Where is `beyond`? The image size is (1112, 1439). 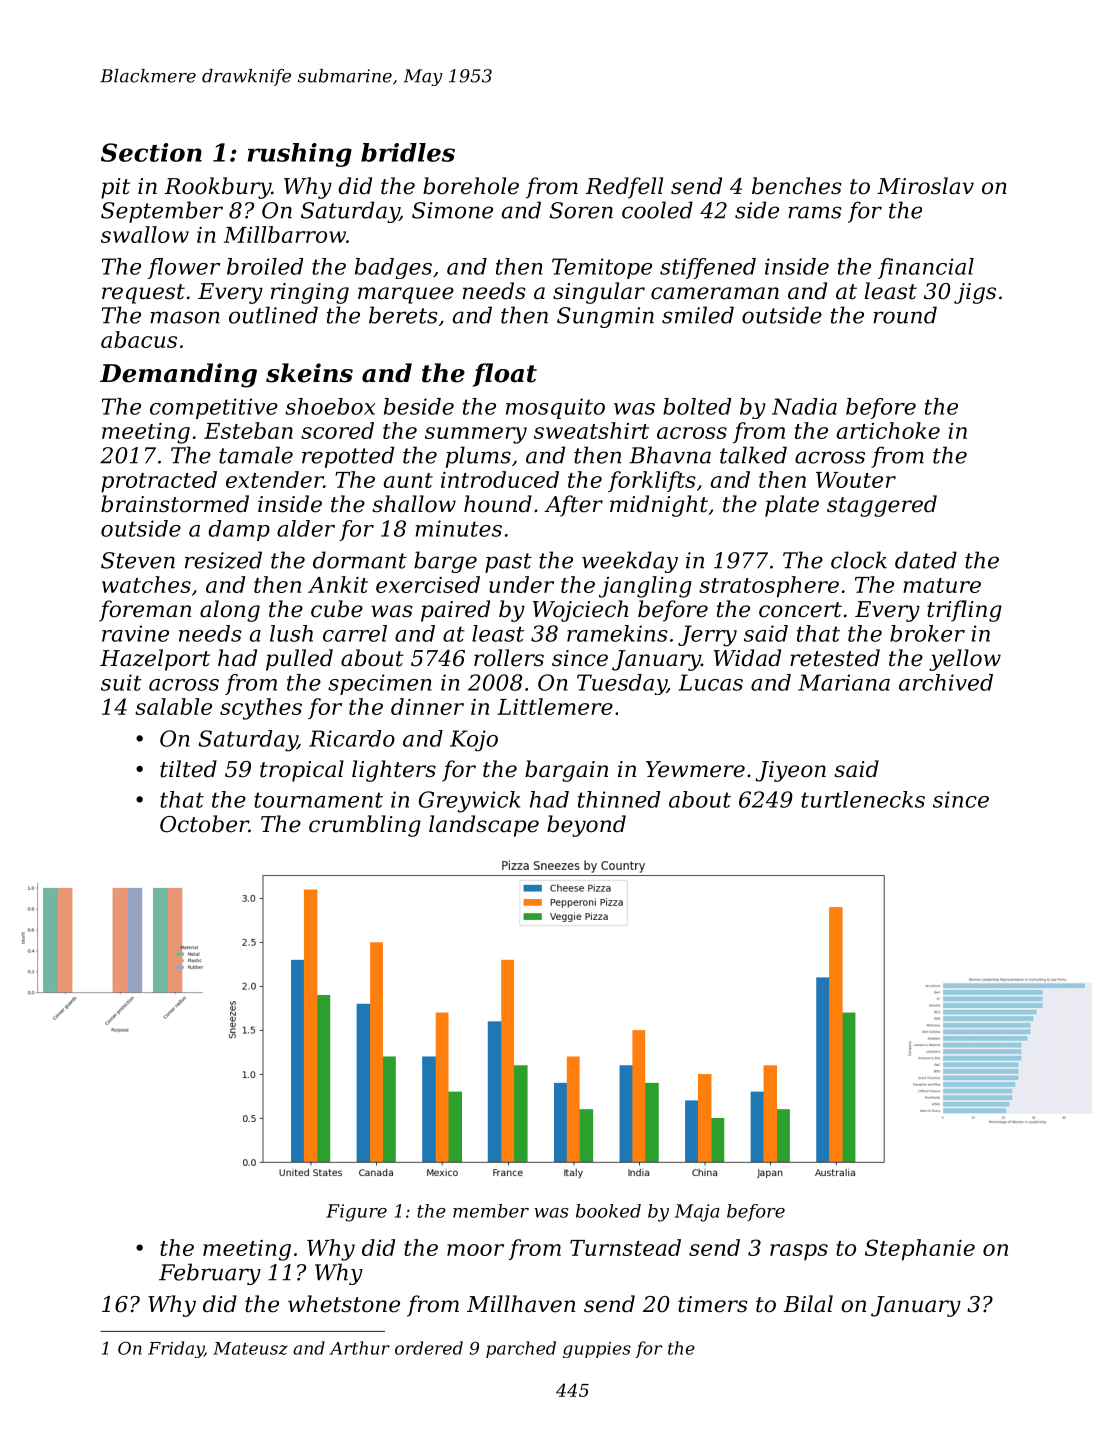 beyond is located at coordinates (586, 826).
